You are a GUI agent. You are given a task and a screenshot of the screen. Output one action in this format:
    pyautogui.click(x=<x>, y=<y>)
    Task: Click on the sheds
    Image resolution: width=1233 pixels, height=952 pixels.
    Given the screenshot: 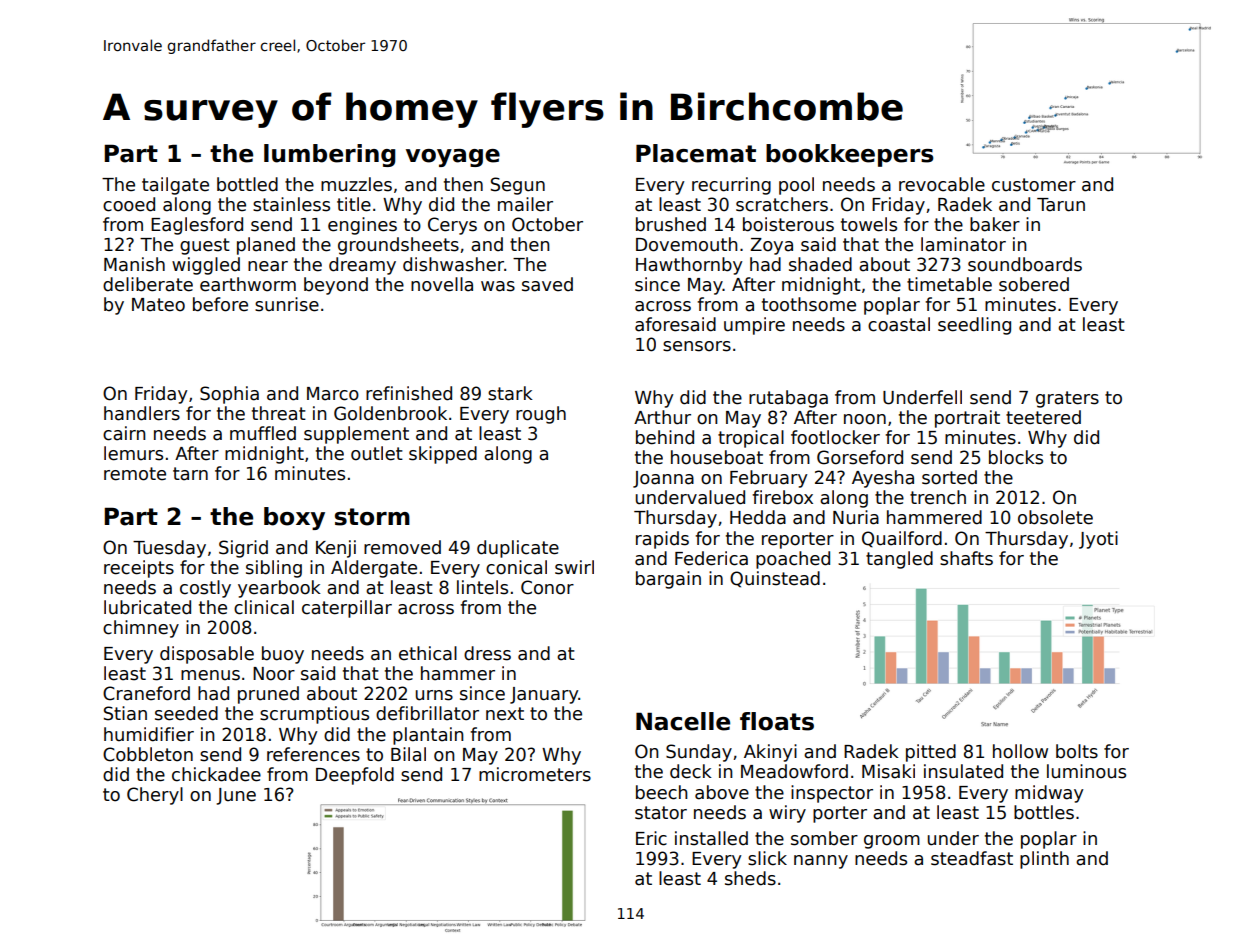 What is the action you would take?
    pyautogui.click(x=750, y=878)
